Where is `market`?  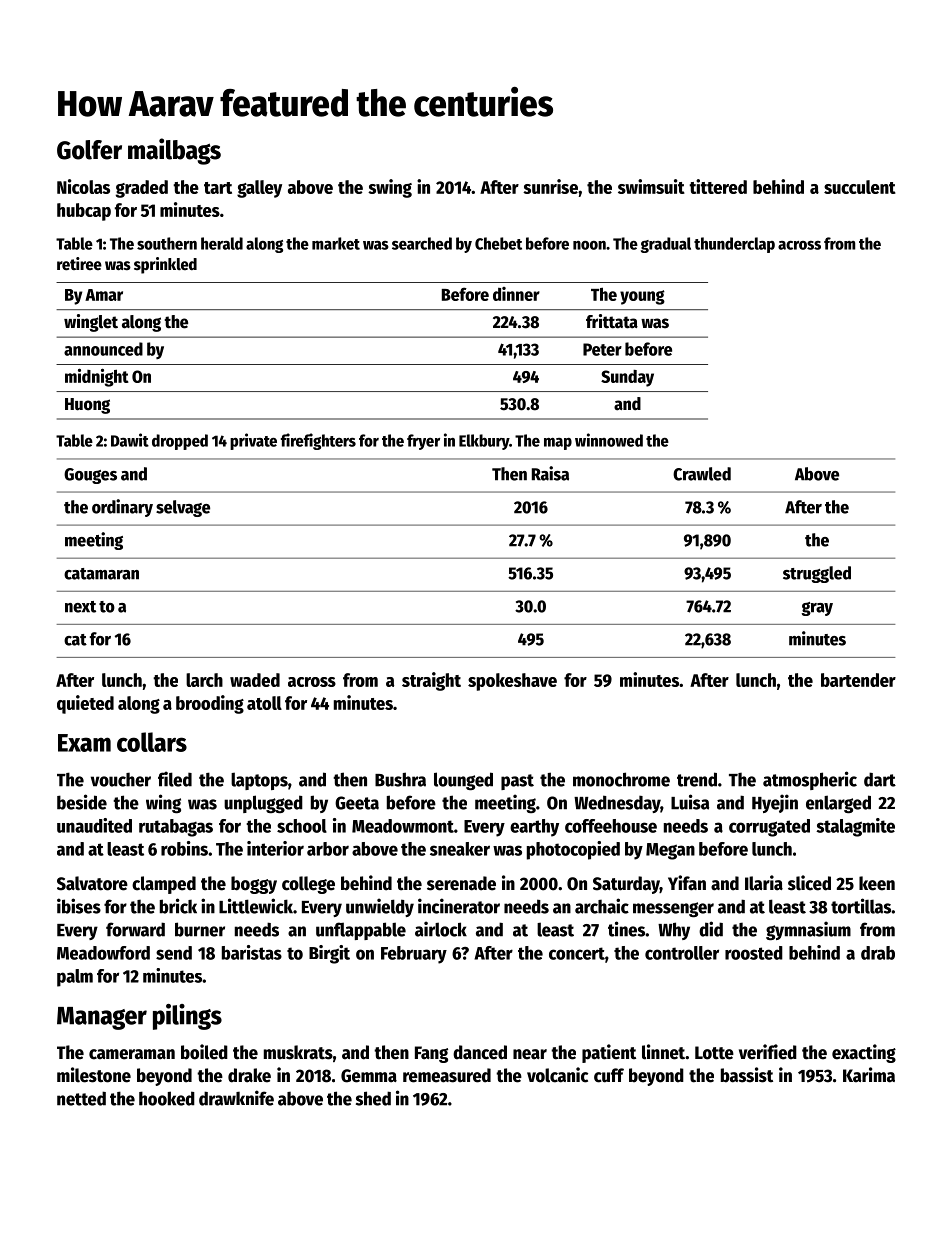 market is located at coordinates (336, 243).
